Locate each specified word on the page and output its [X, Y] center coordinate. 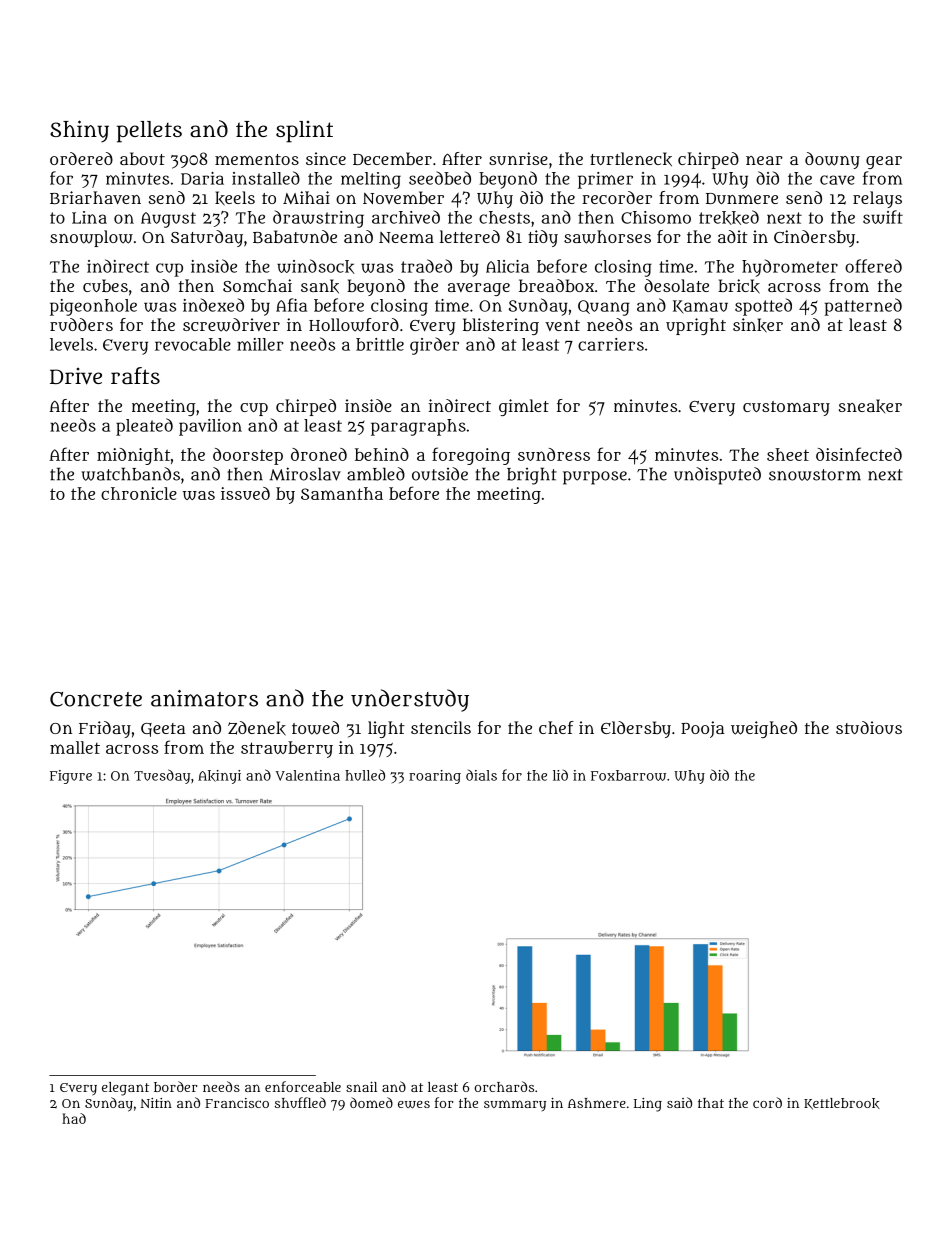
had [74, 1118]
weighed [764, 729]
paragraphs [418, 427]
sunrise [518, 158]
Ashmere [597, 1103]
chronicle [139, 493]
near [764, 160]
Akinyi [219, 777]
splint [304, 132]
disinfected [859, 454]
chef [556, 727]
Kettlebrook [842, 1104]
